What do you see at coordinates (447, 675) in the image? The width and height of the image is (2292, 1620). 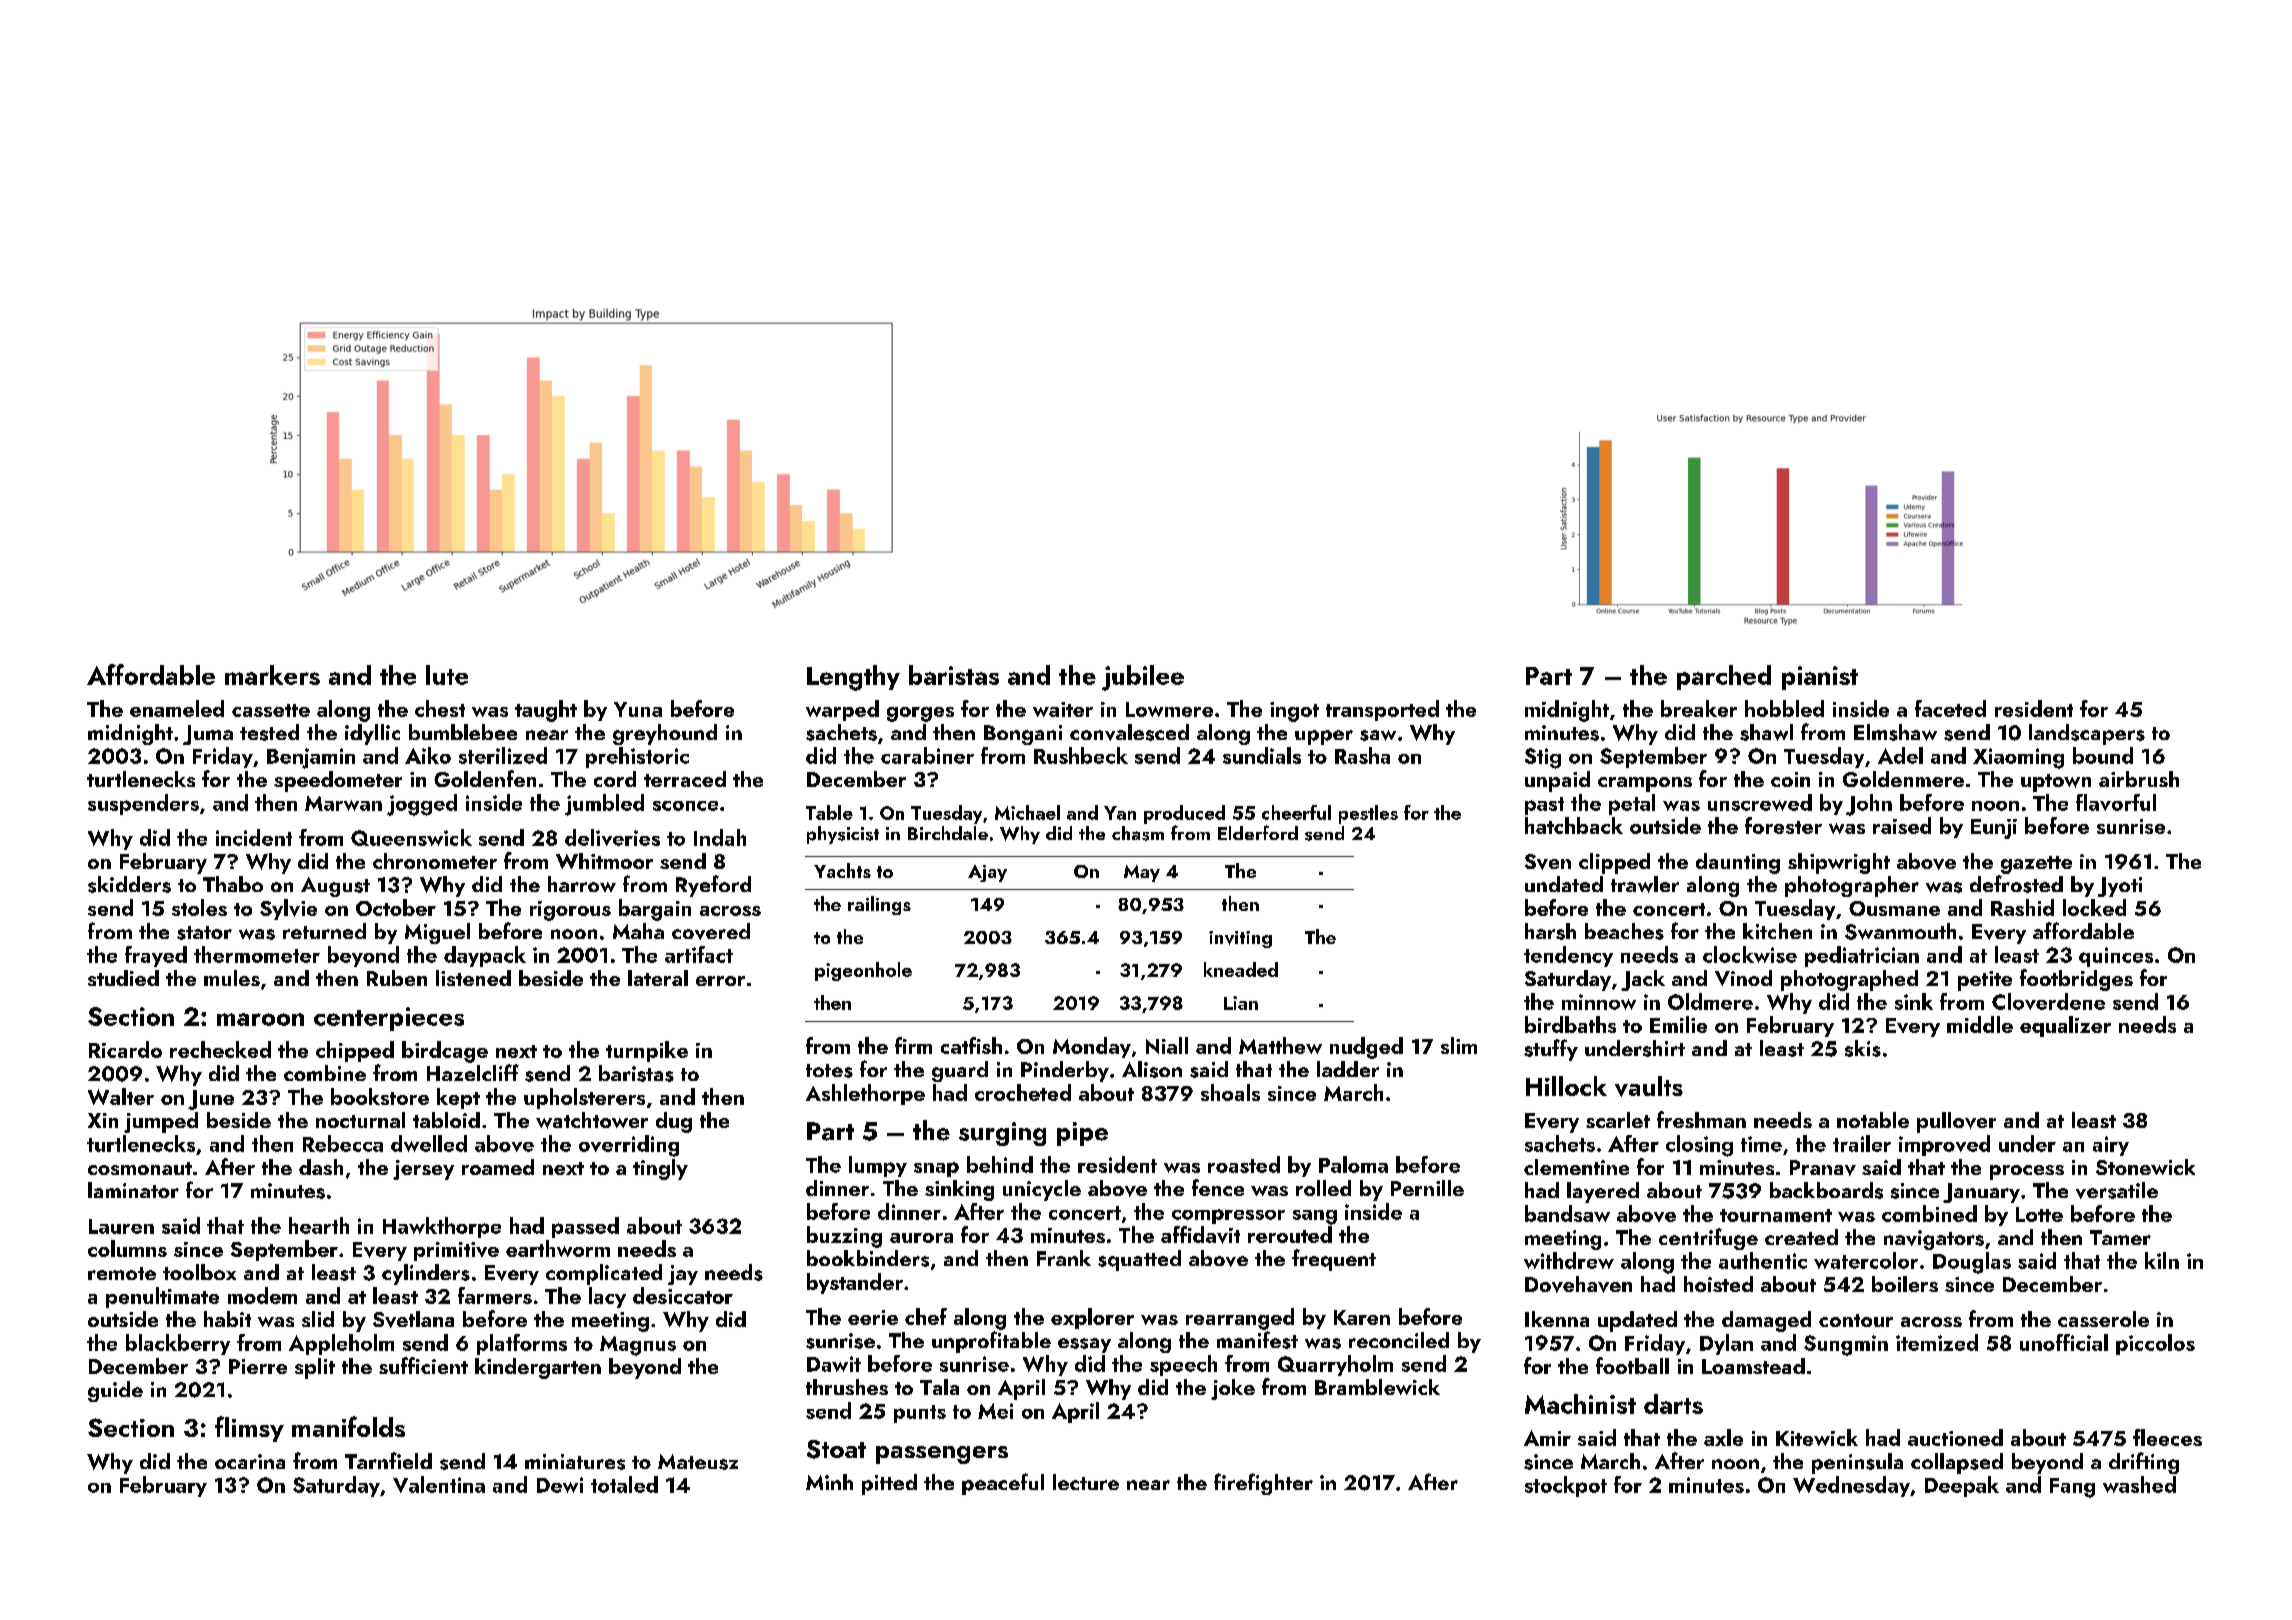 I see `lute` at bounding box center [447, 675].
